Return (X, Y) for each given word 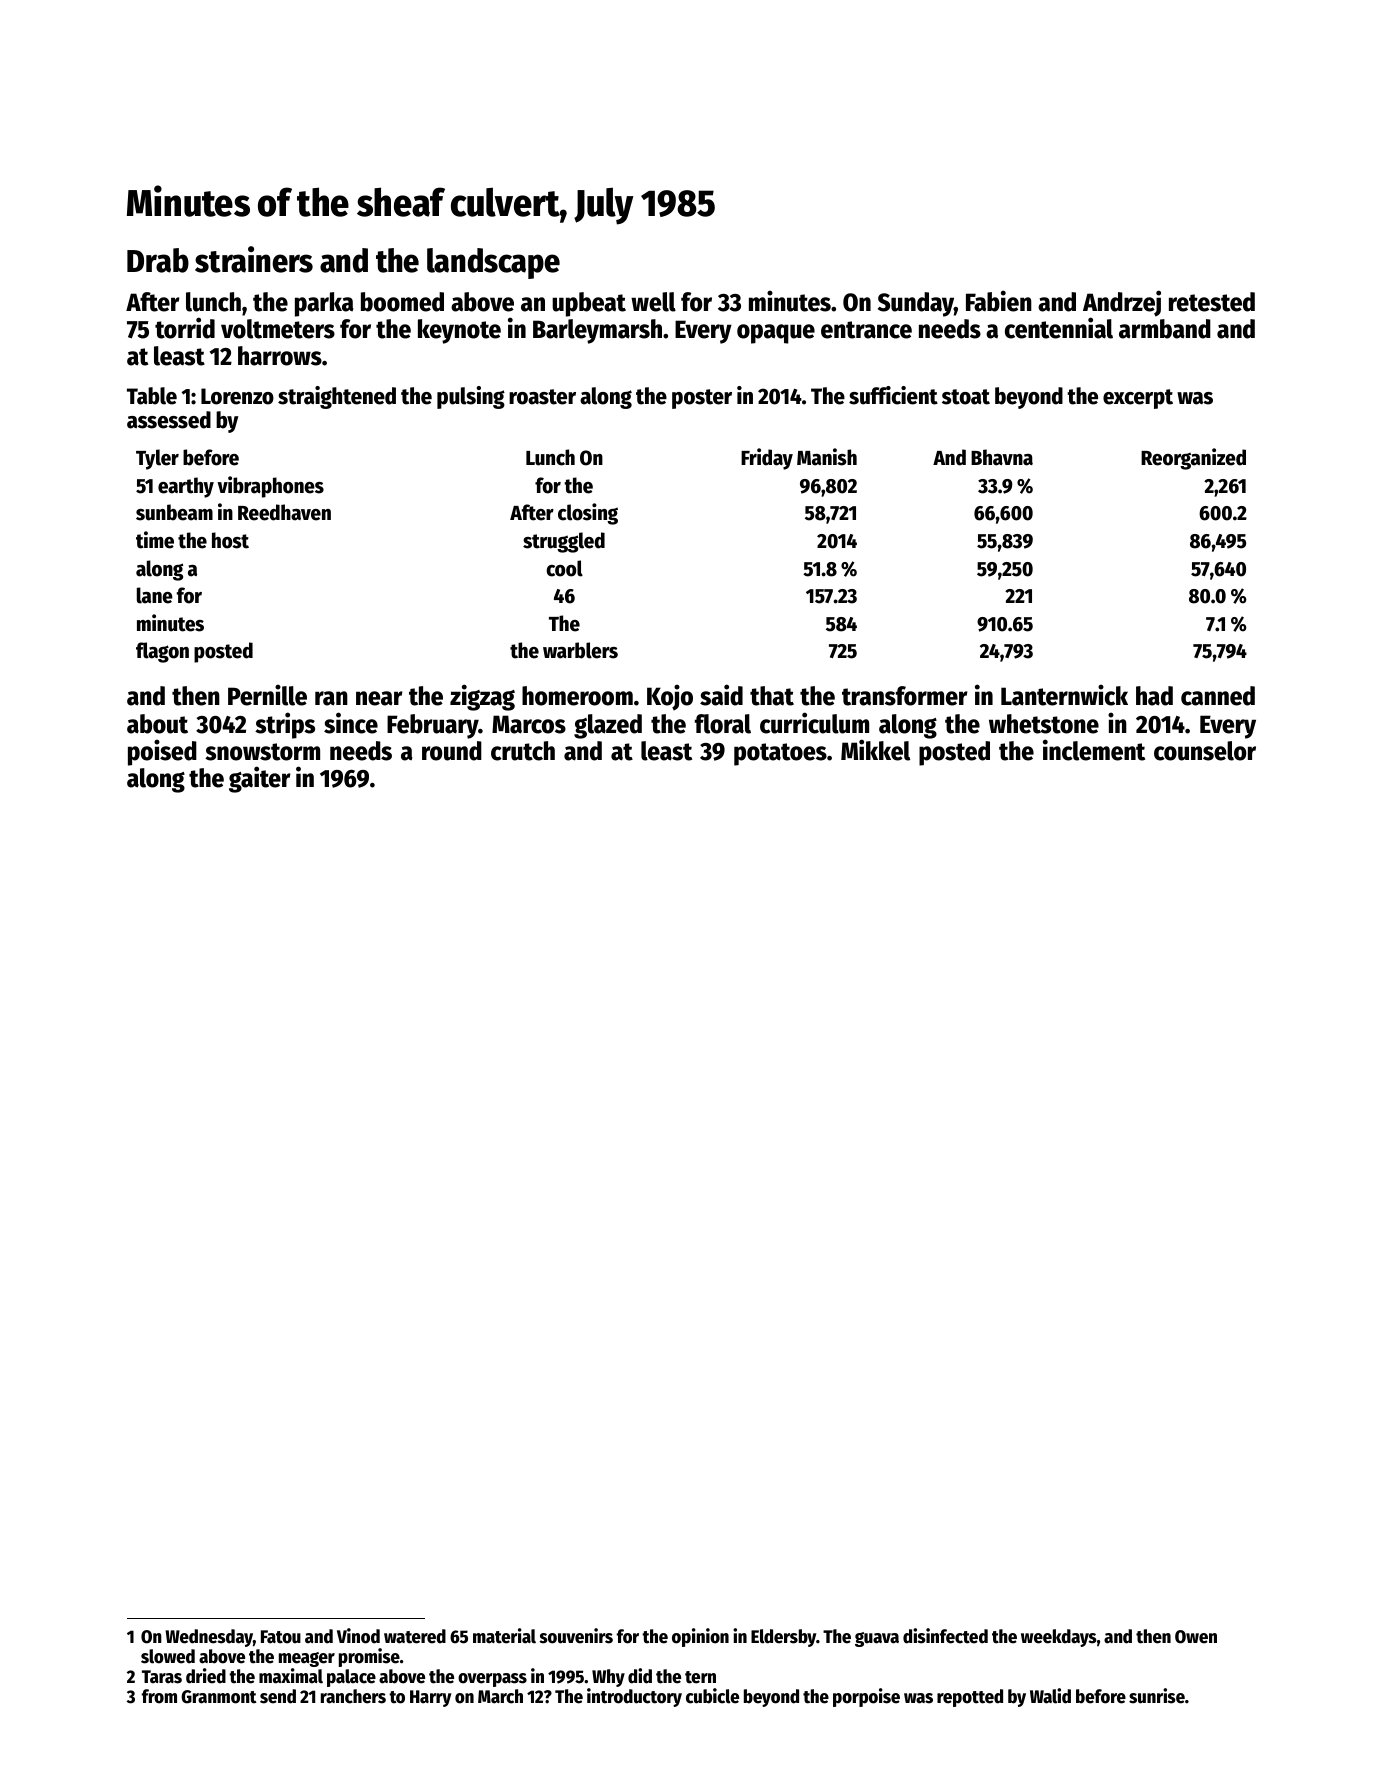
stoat (966, 397)
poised (162, 752)
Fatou (281, 1637)
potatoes (780, 754)
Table (152, 396)
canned (1218, 696)
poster (702, 399)
